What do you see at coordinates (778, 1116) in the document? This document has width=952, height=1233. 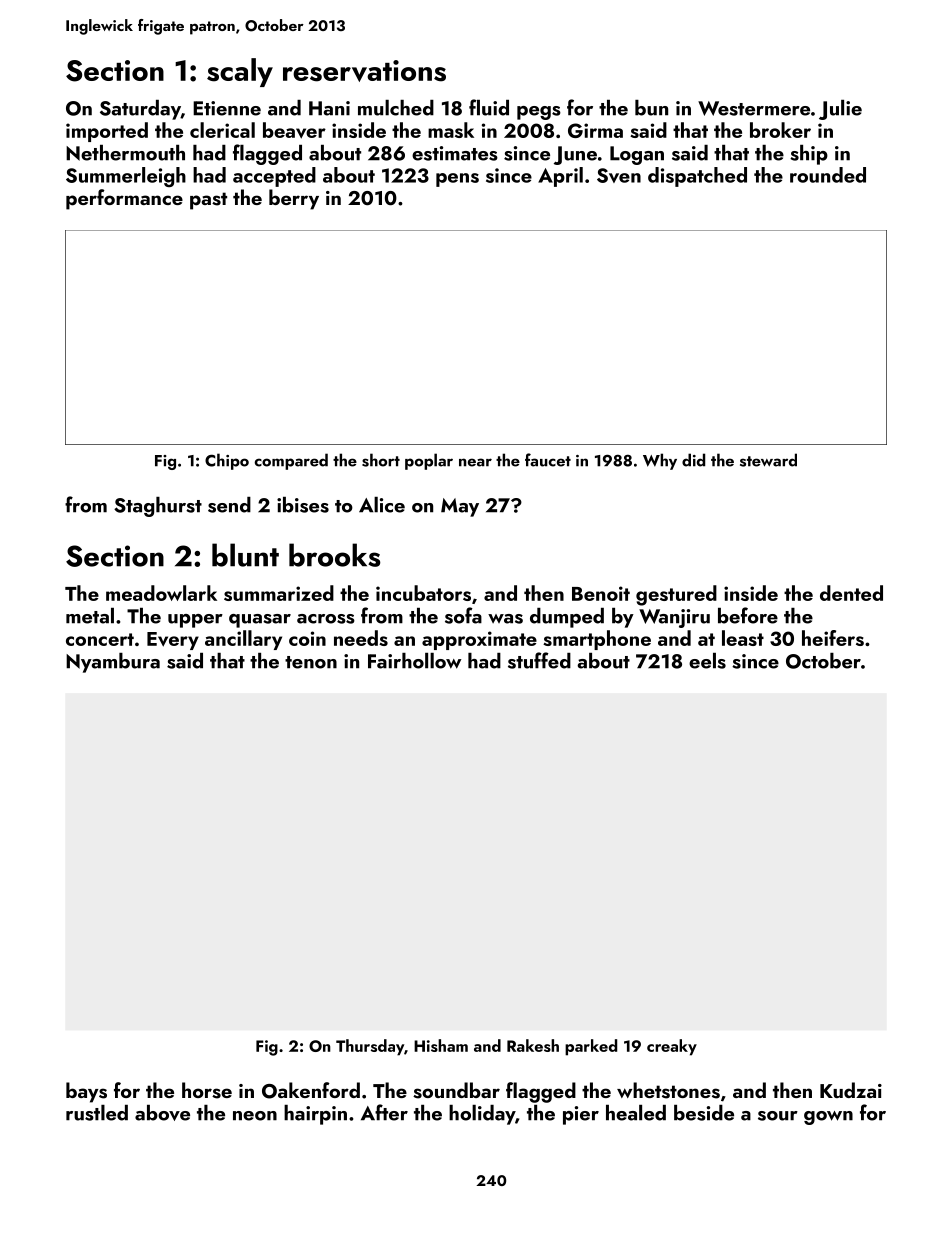 I see `sour` at bounding box center [778, 1116].
